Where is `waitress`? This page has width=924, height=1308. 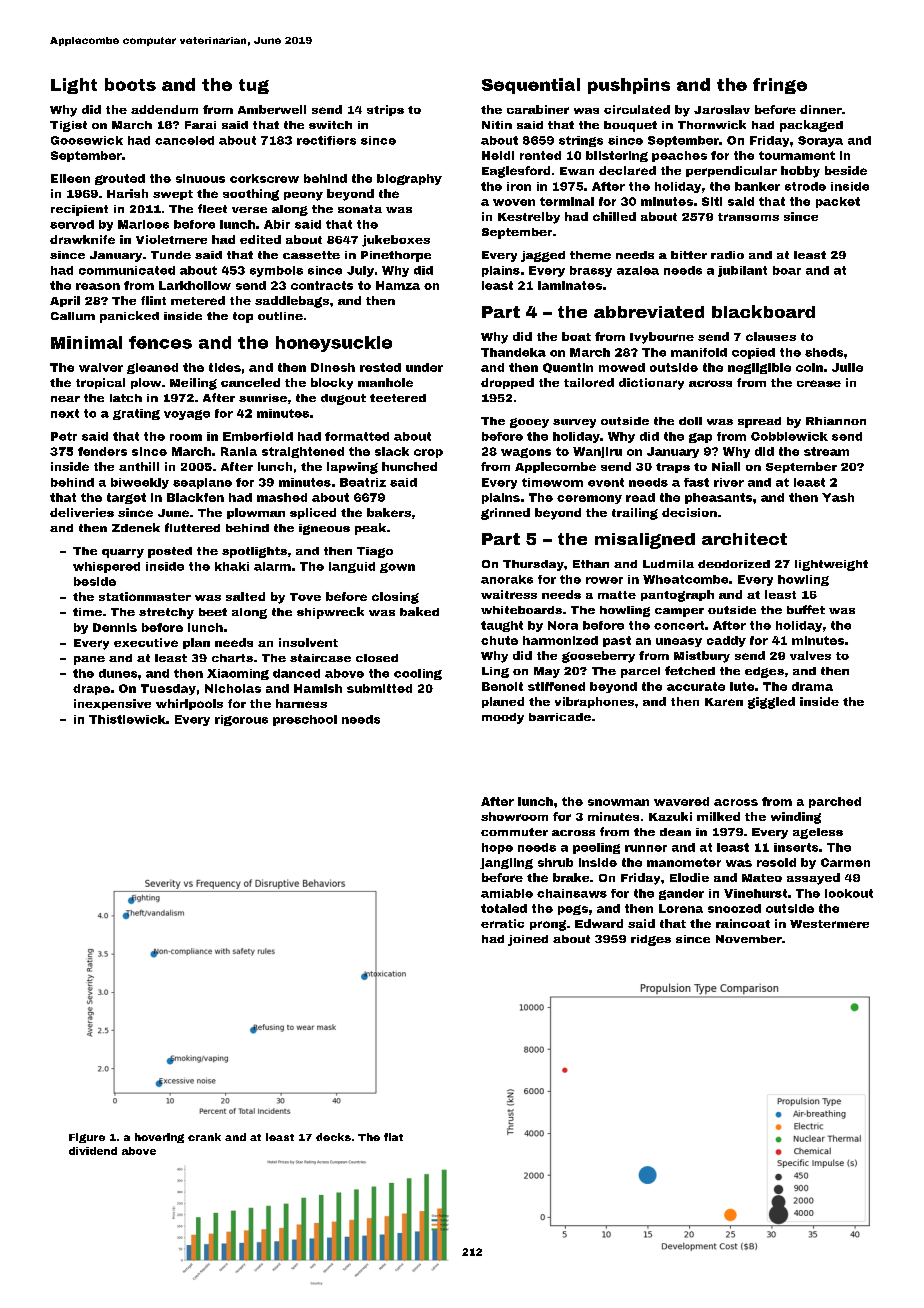
waitress is located at coordinates (509, 594).
